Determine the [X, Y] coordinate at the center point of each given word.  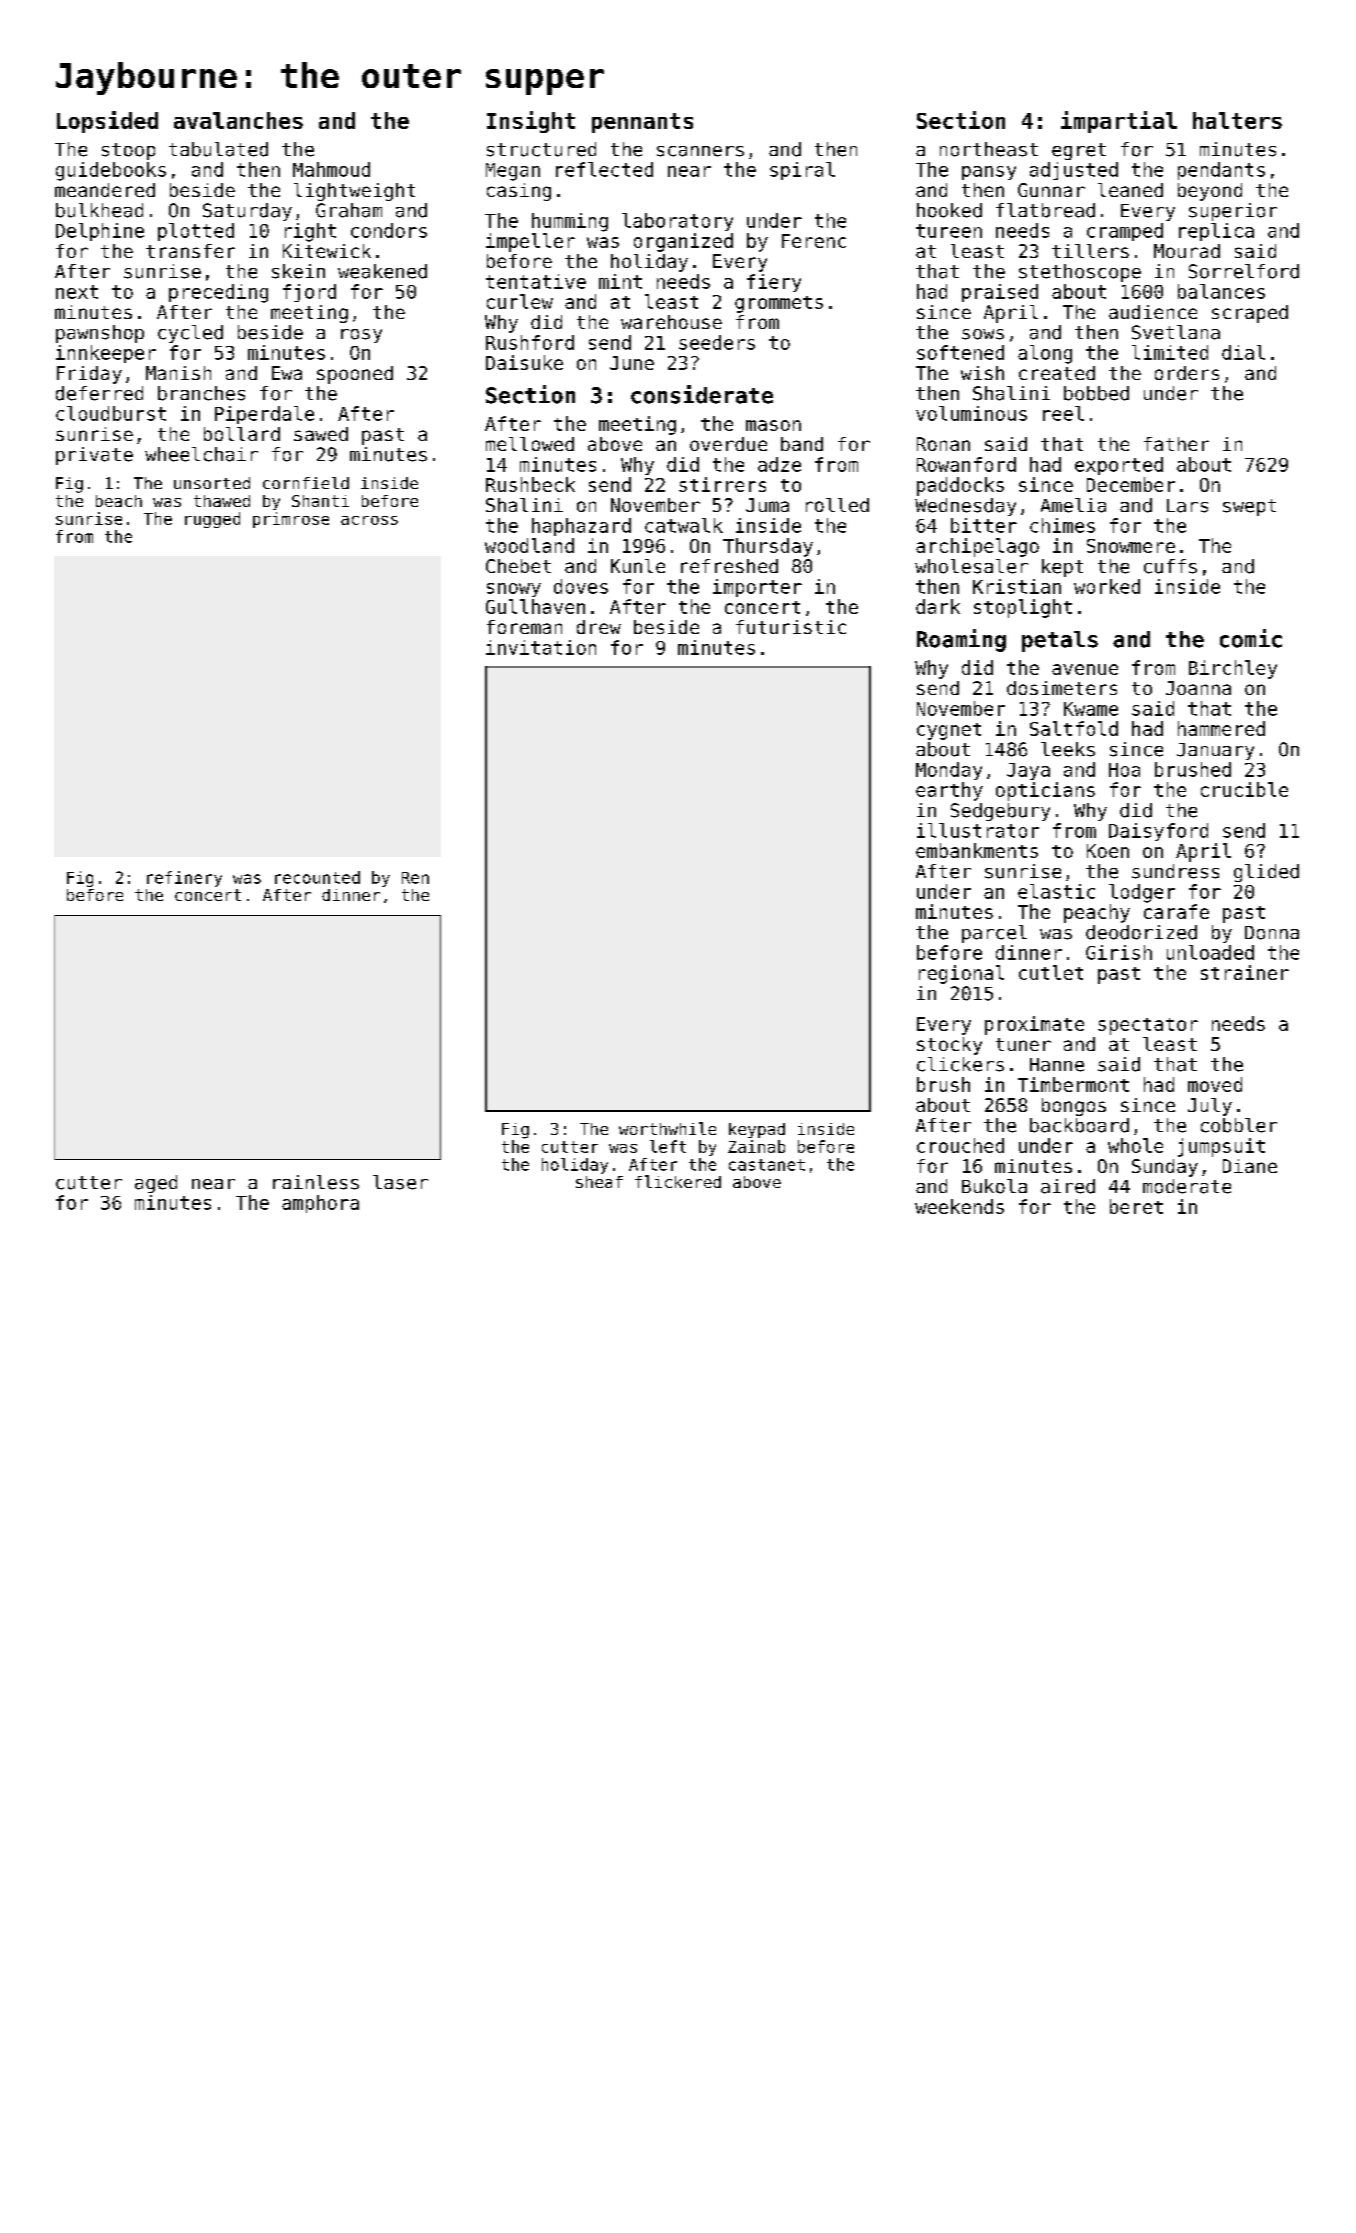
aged [156, 1184]
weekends [959, 1206]
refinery [184, 879]
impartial [1119, 122]
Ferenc [814, 241]
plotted [196, 232]
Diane [1250, 1166]
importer [757, 588]
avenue [1085, 669]
